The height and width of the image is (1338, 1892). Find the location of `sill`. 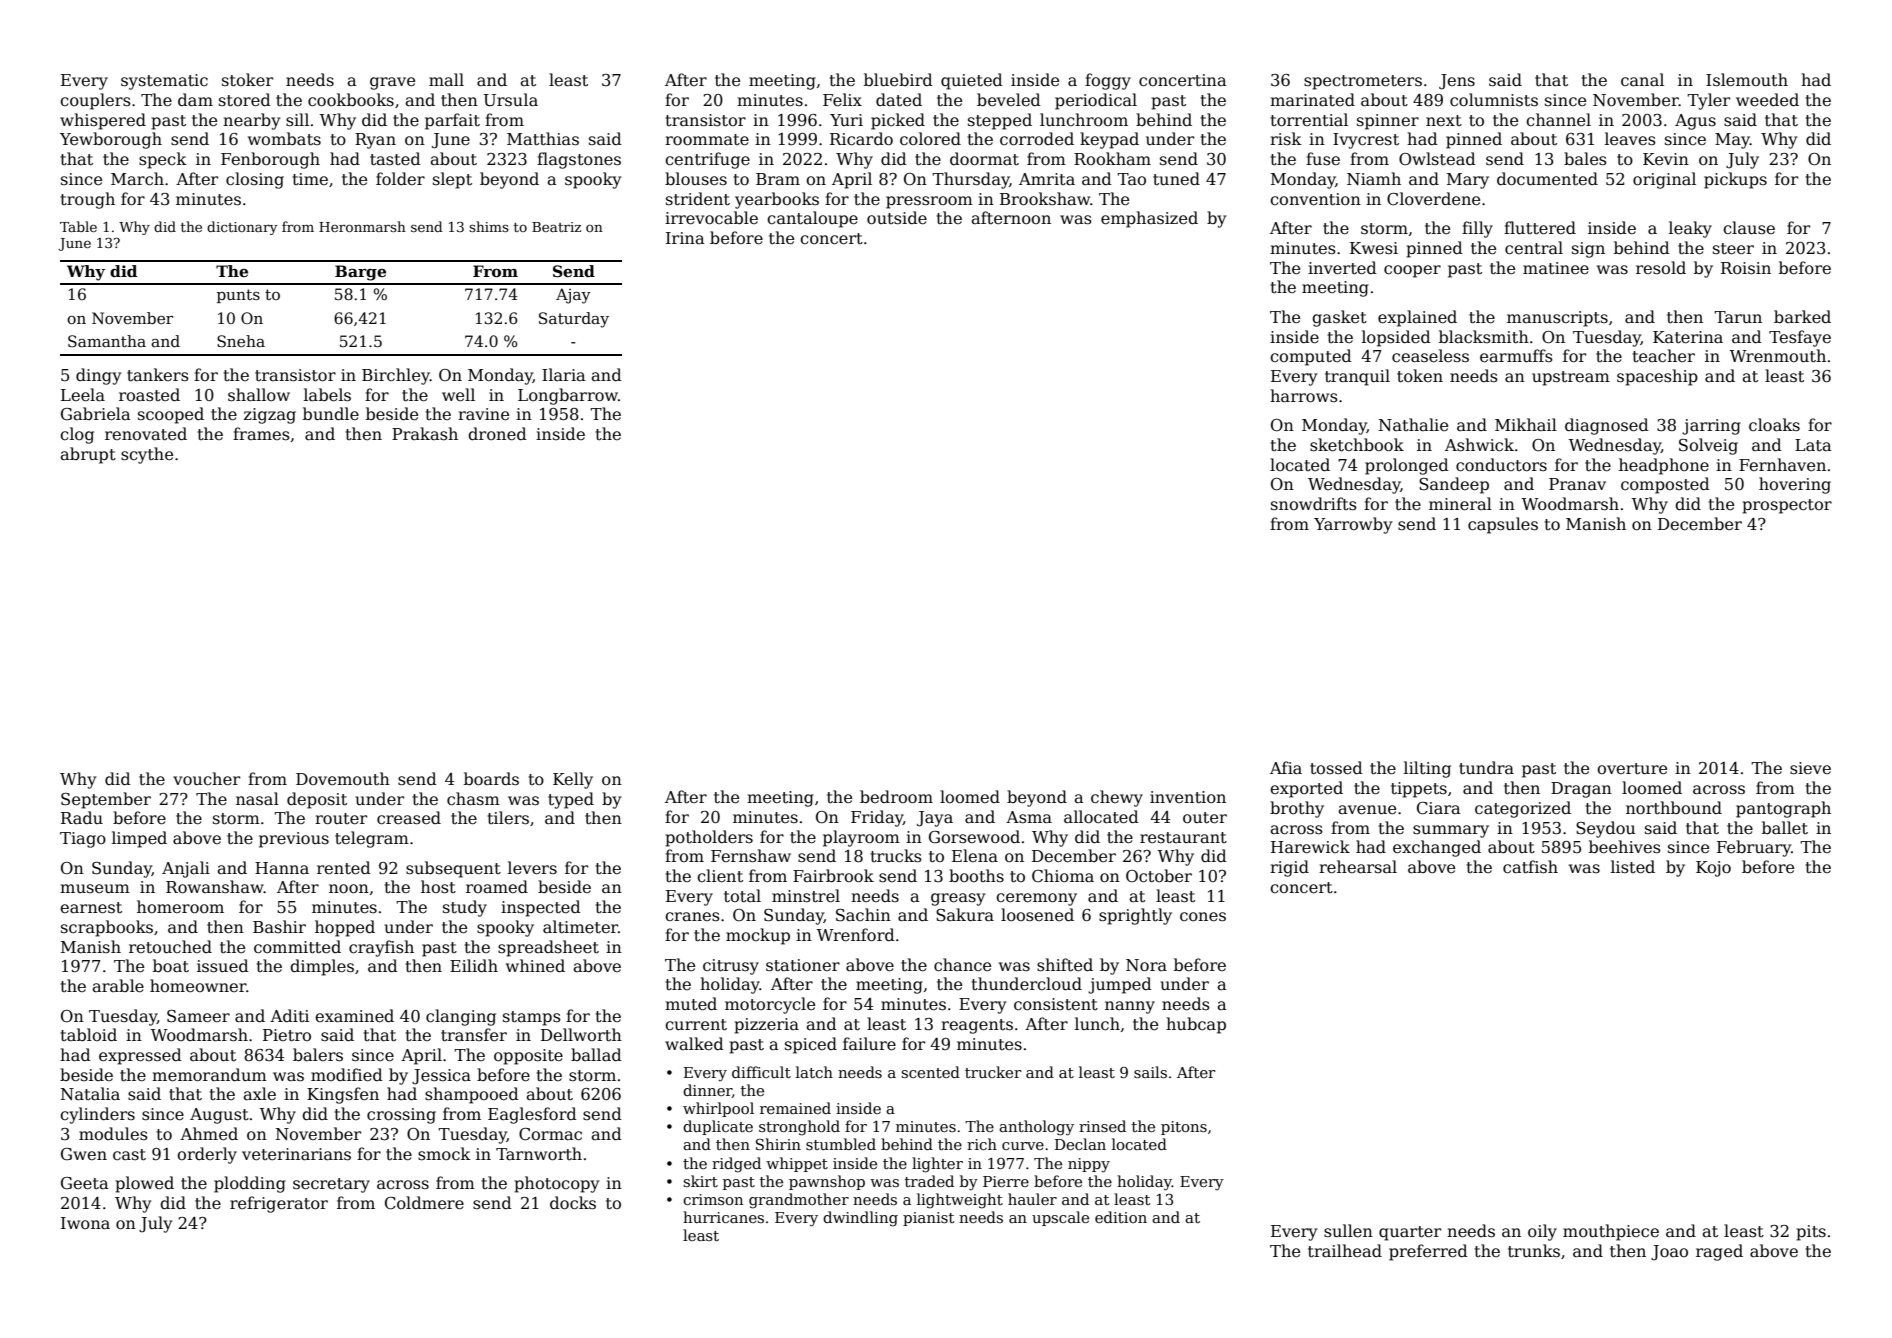

sill is located at coordinates (297, 119).
